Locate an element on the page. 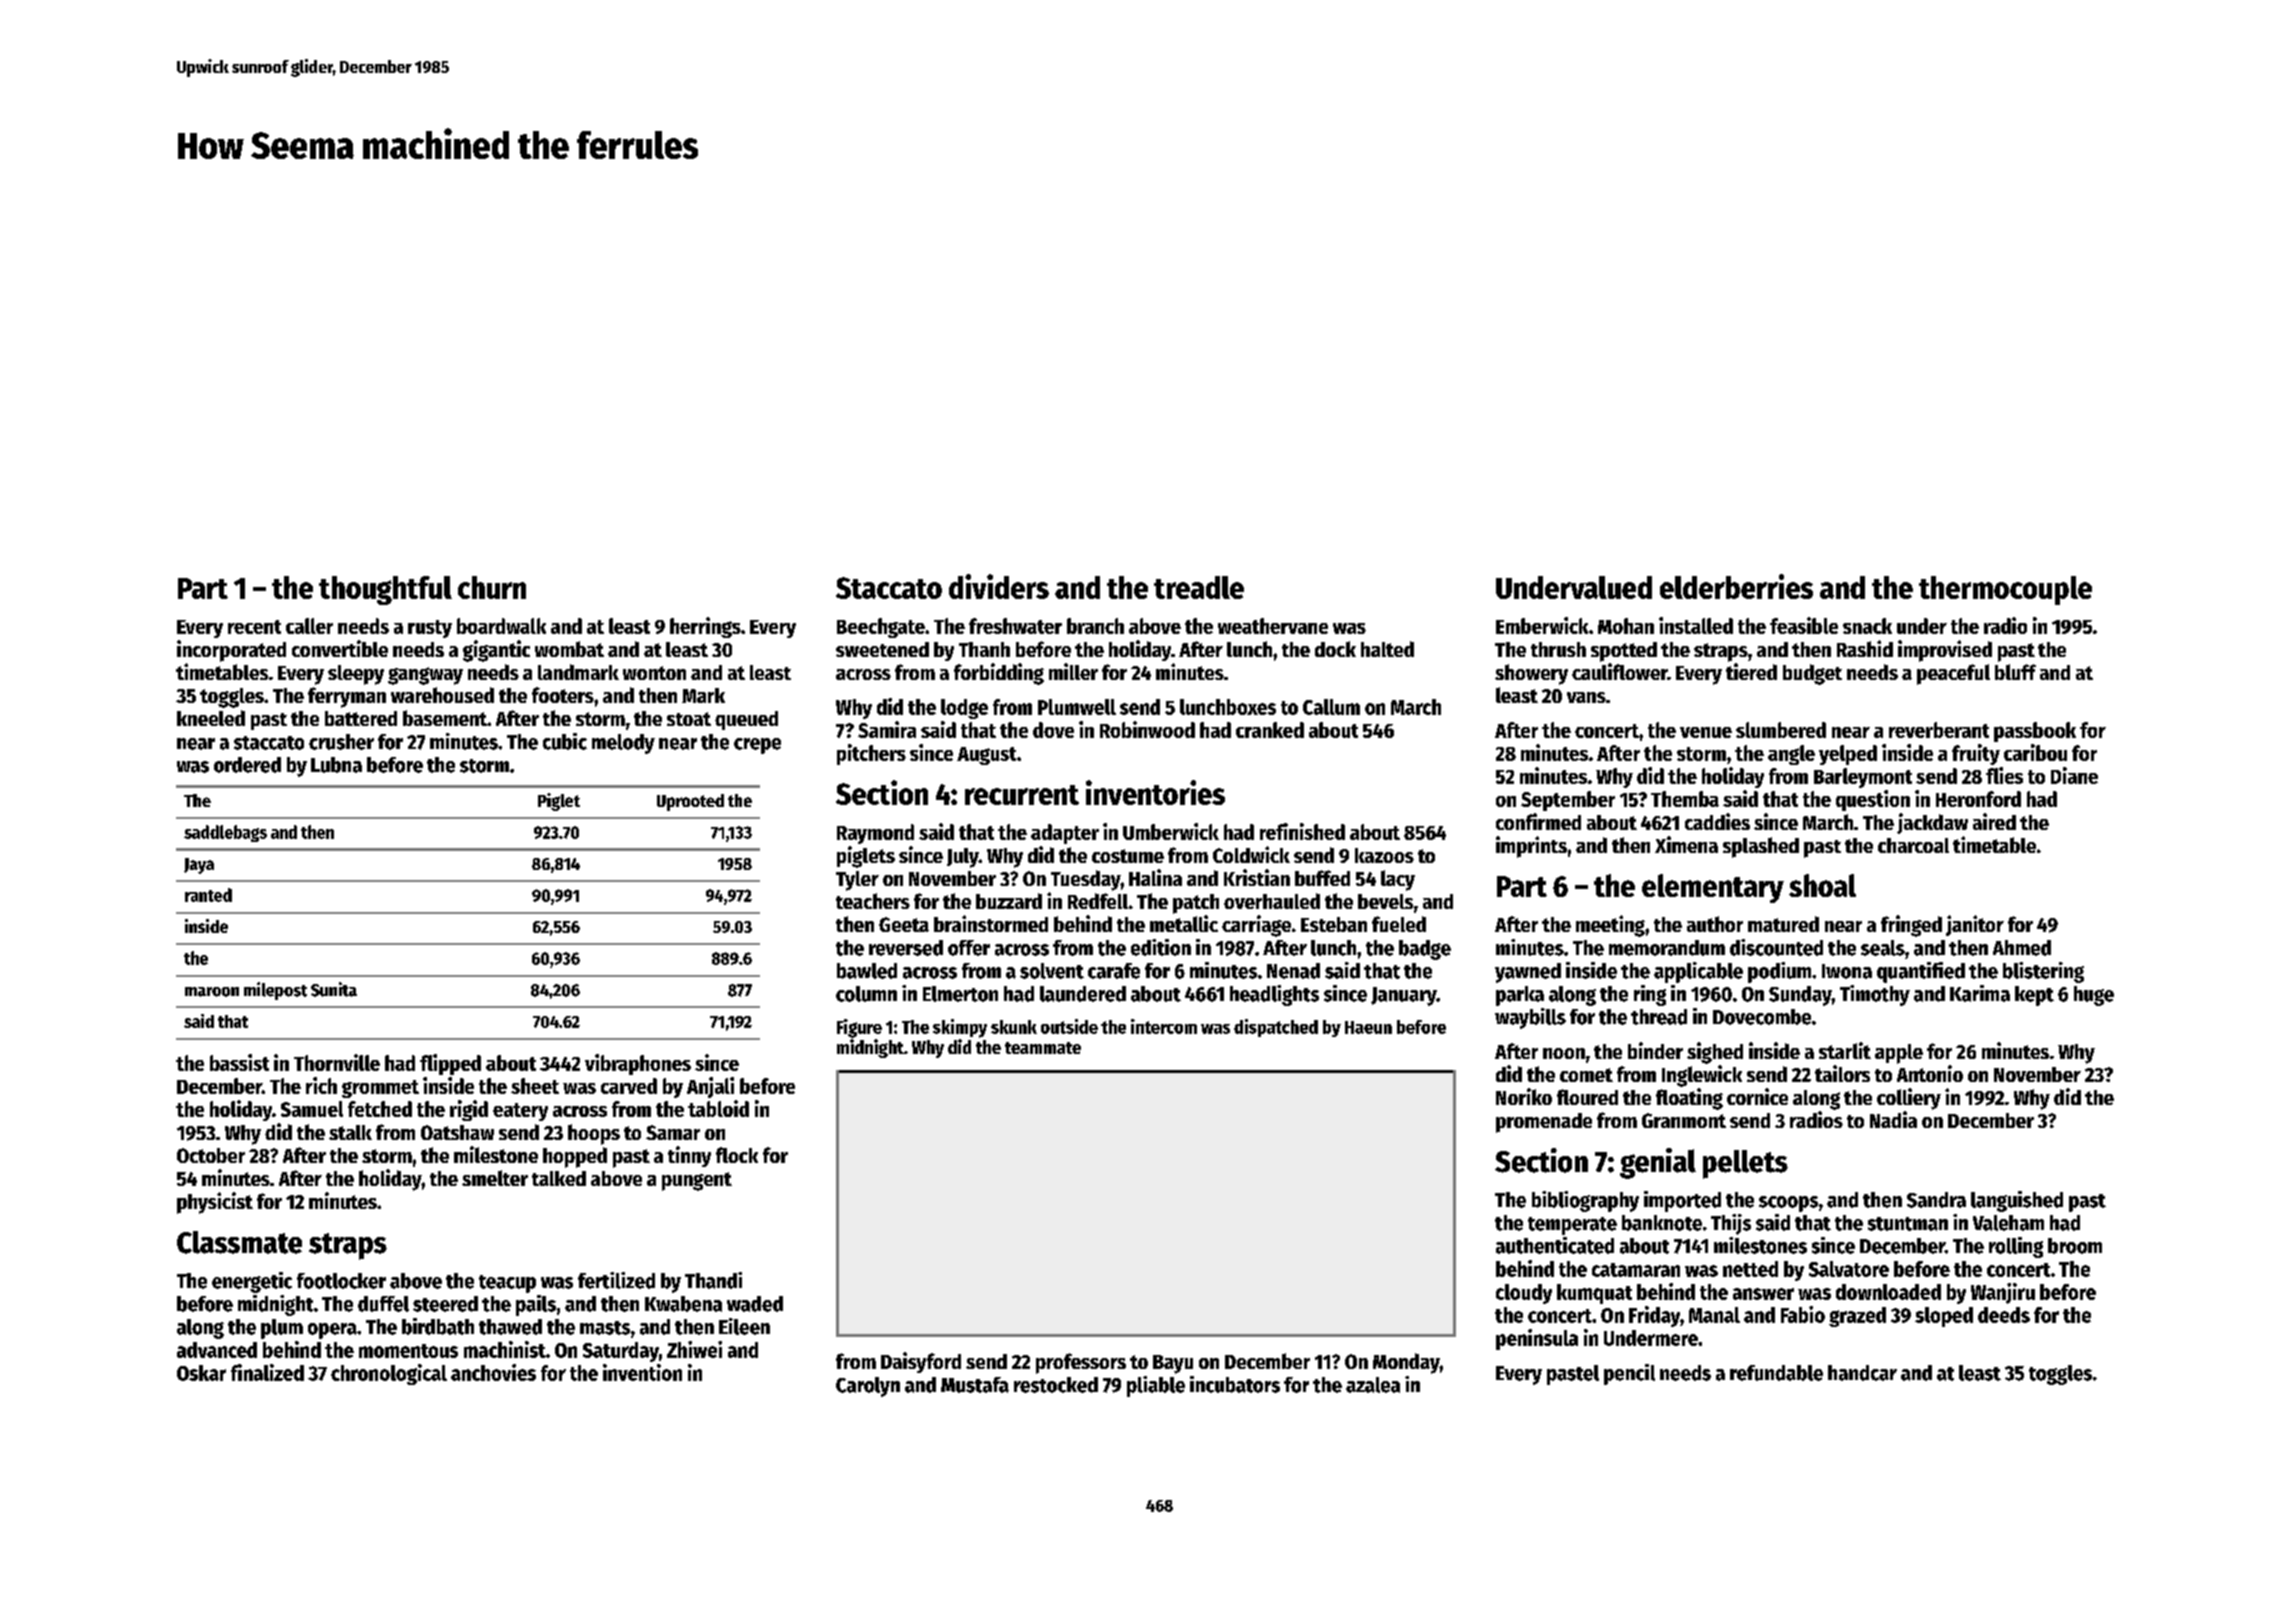 The image size is (2292, 1620). Lubna is located at coordinates (336, 765).
